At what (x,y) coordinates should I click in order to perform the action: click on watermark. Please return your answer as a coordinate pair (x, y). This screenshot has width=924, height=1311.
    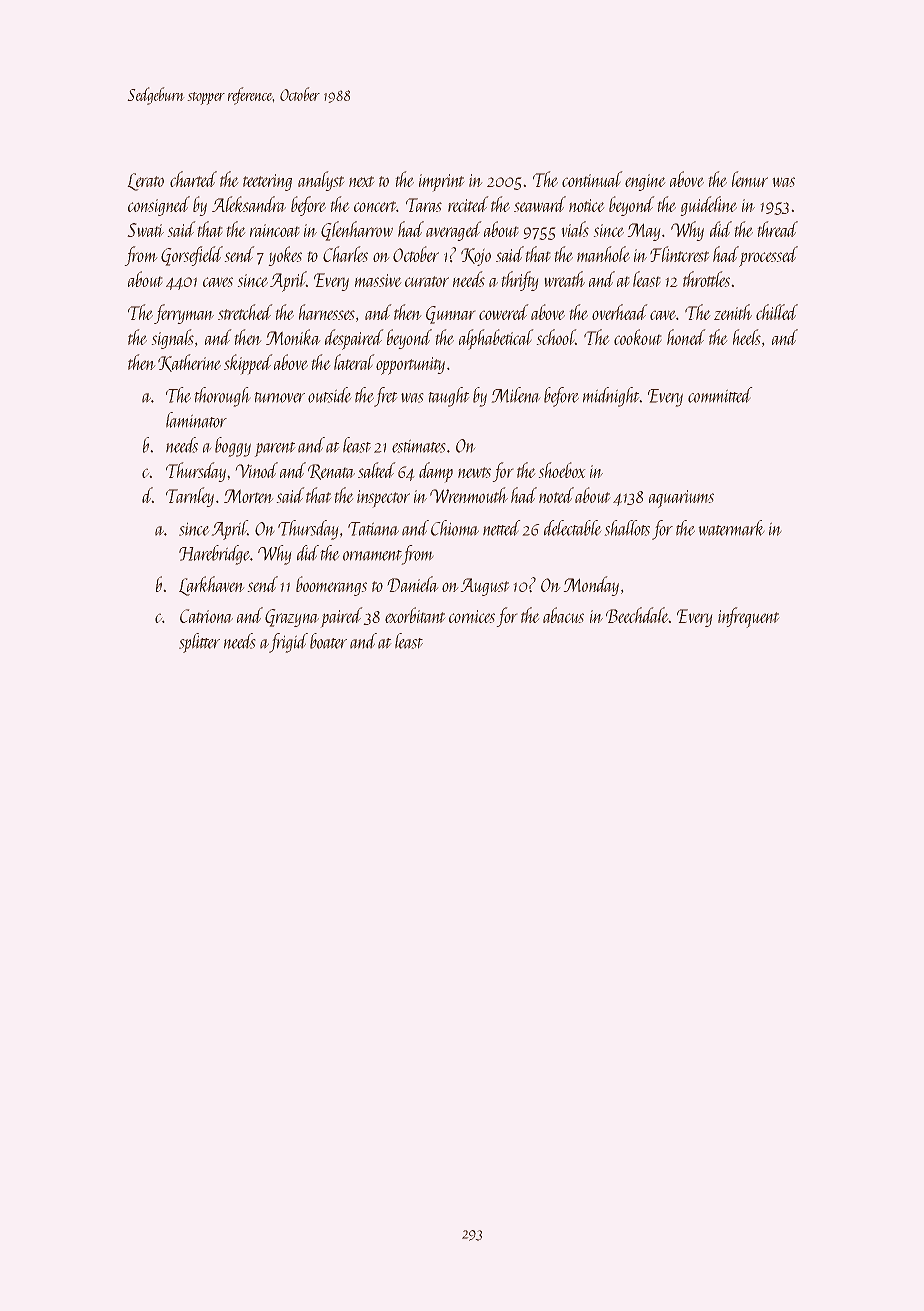
    Looking at the image, I should click on (731, 528).
